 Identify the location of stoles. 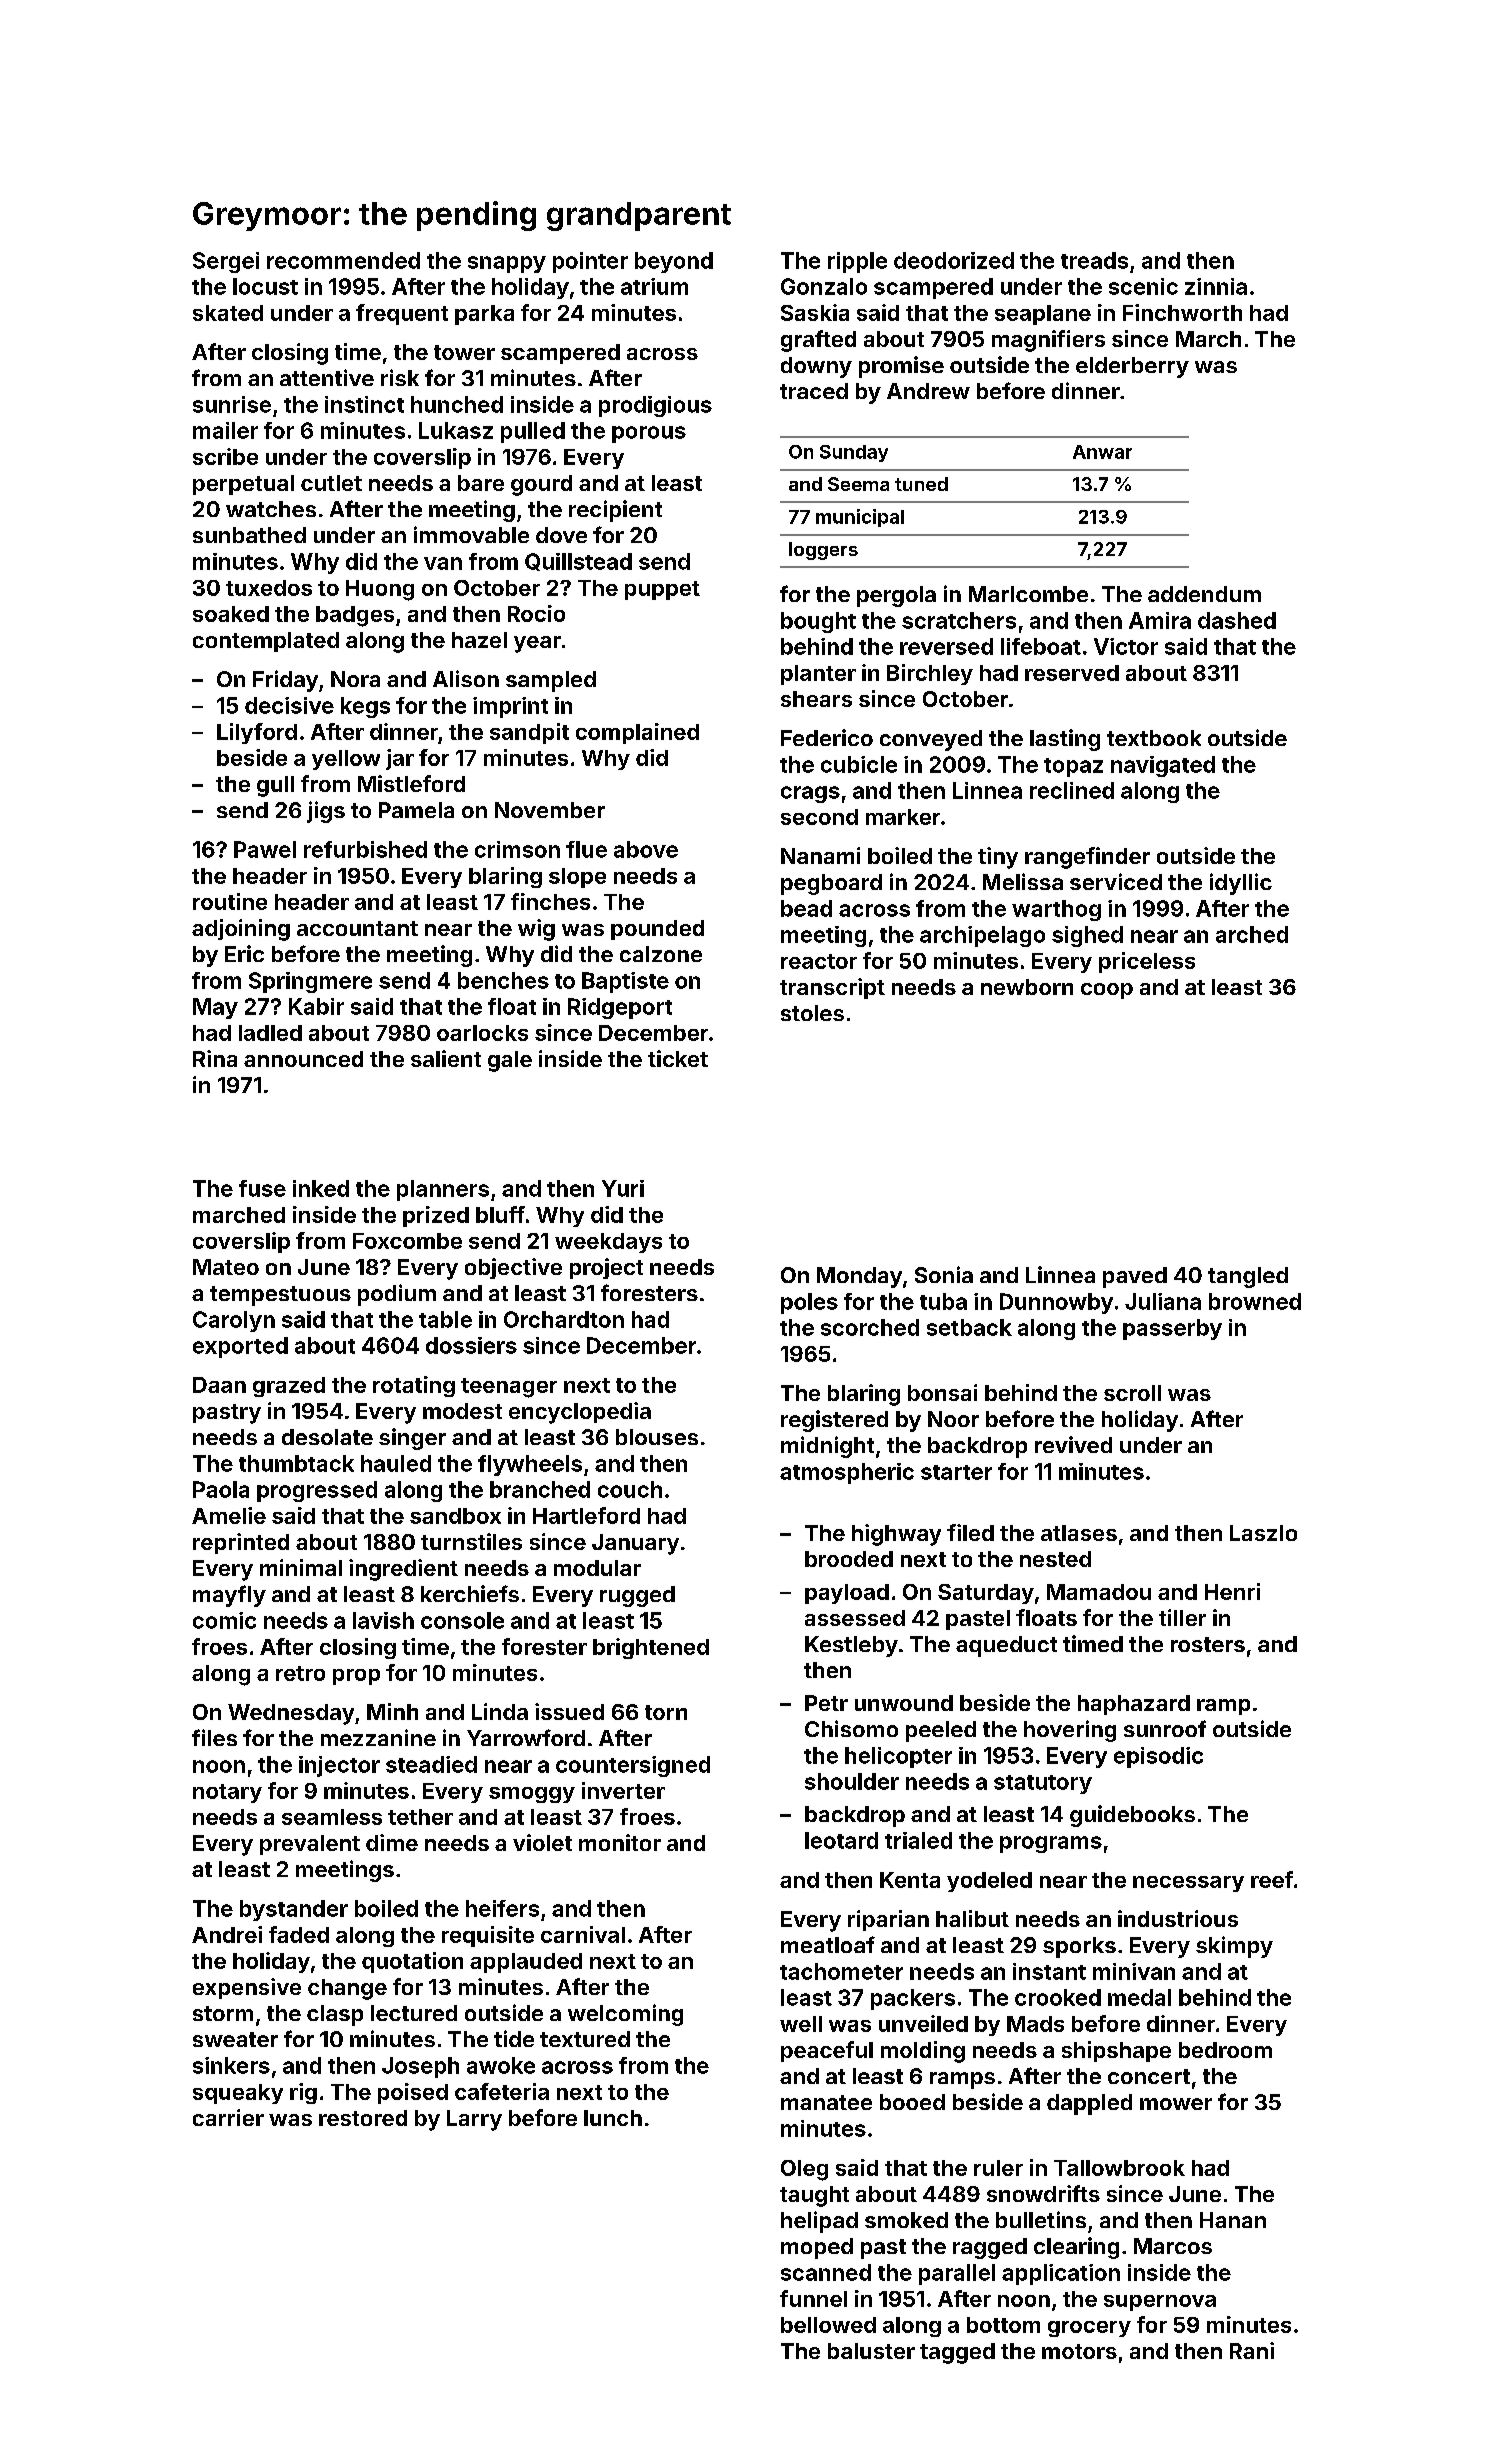
(812, 1013).
